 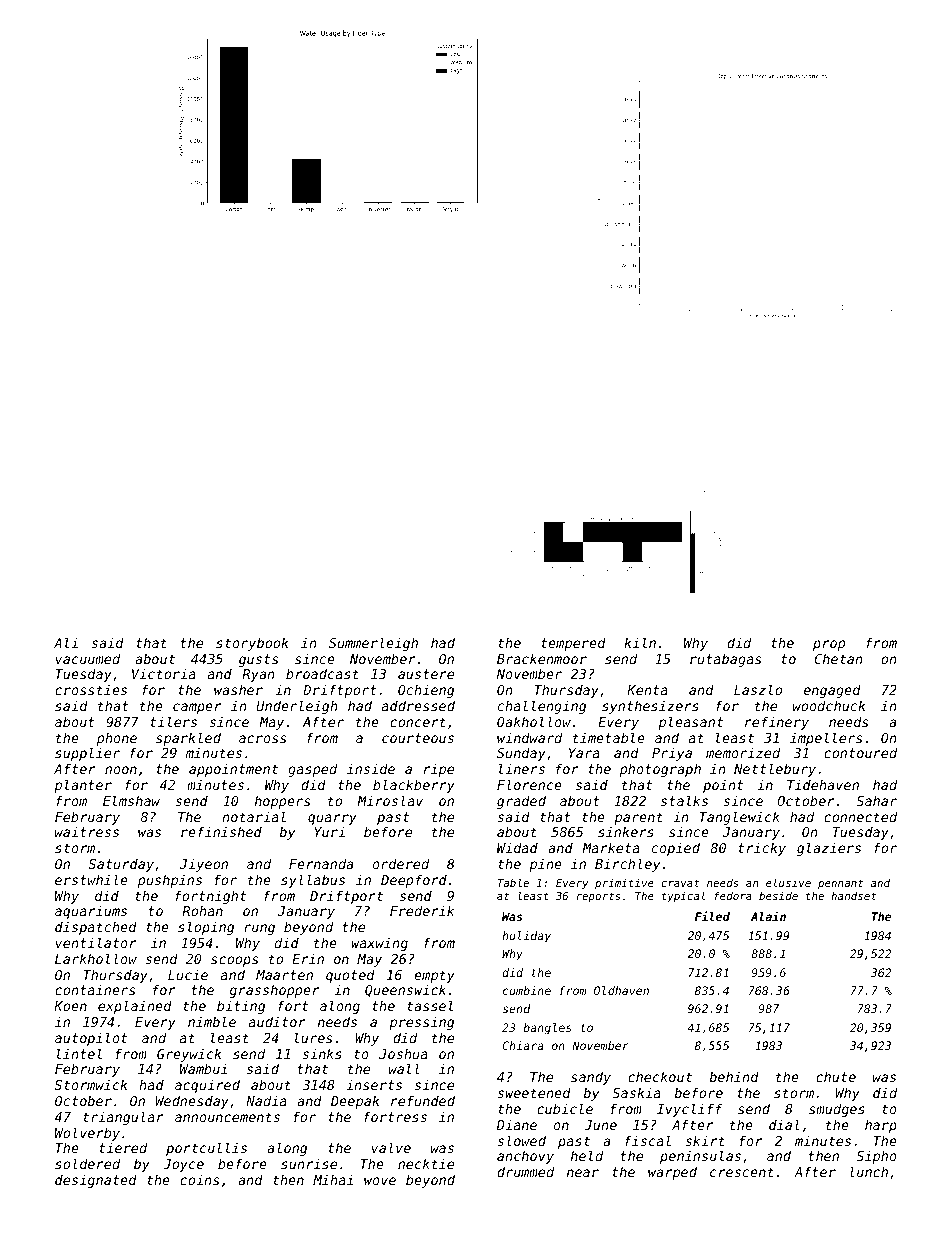 What do you see at coordinates (83, 786) in the document?
I see `planter` at bounding box center [83, 786].
